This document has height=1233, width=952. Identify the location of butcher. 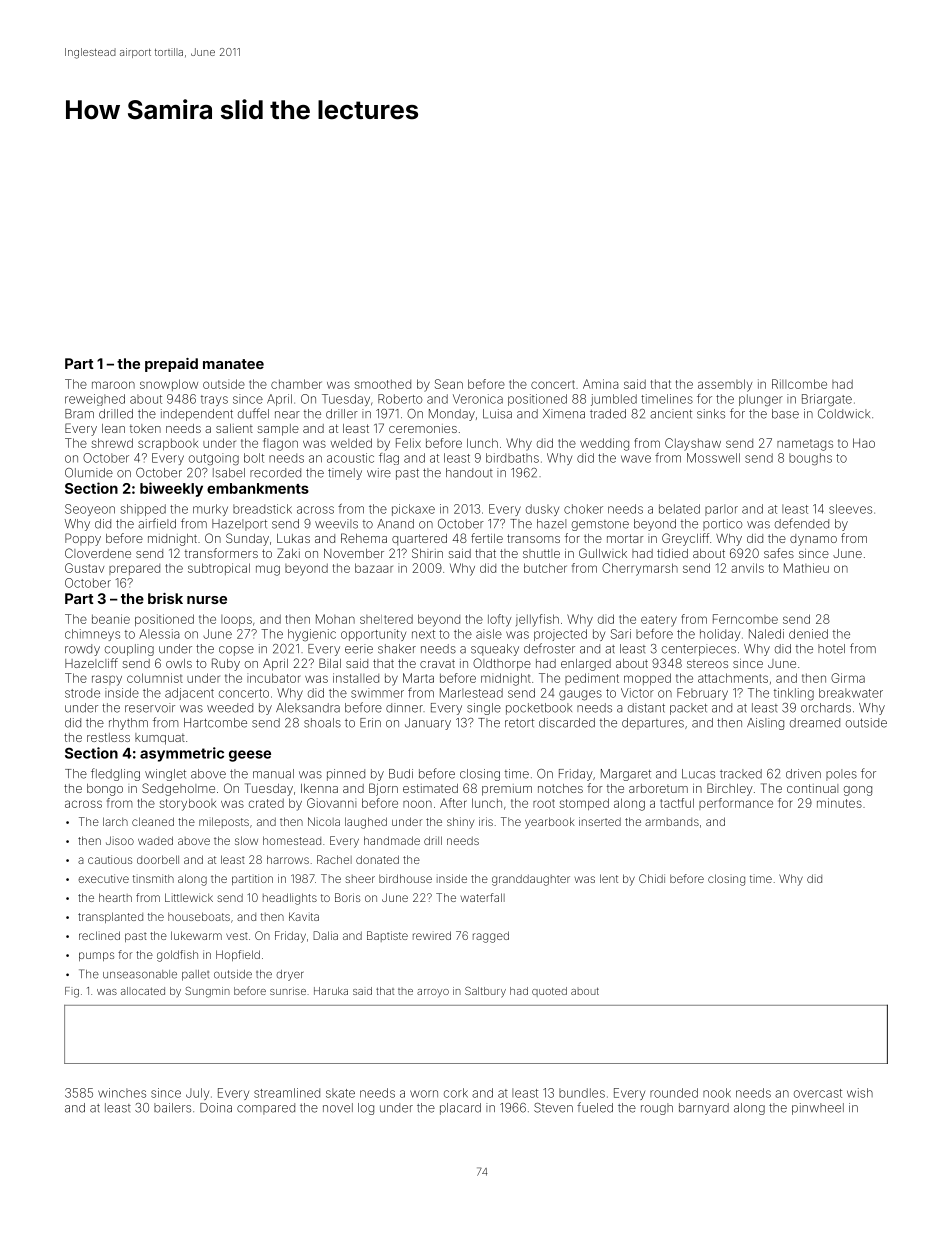
(545, 568).
